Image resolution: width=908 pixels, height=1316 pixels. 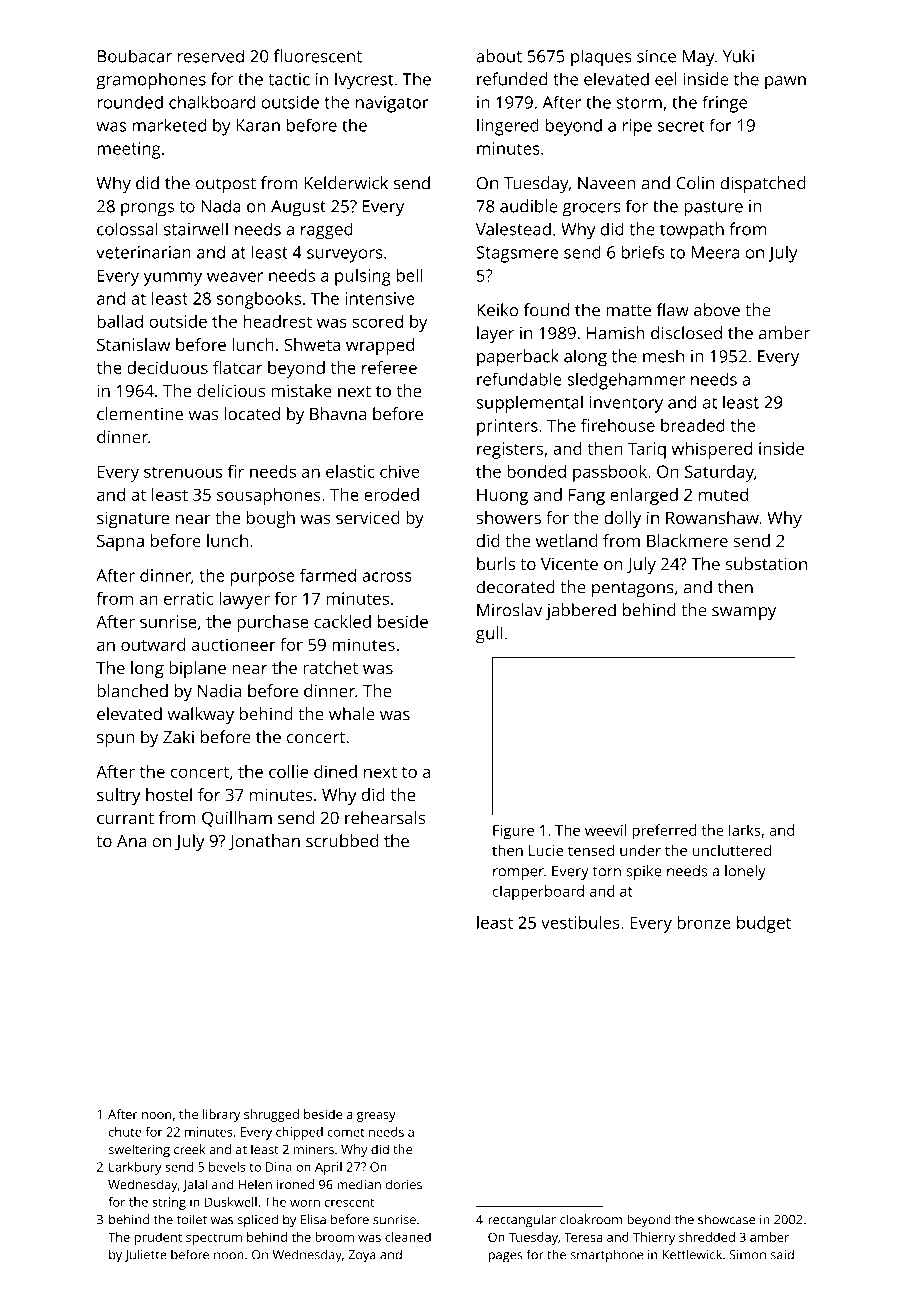 I want to click on navigator, so click(x=392, y=104).
